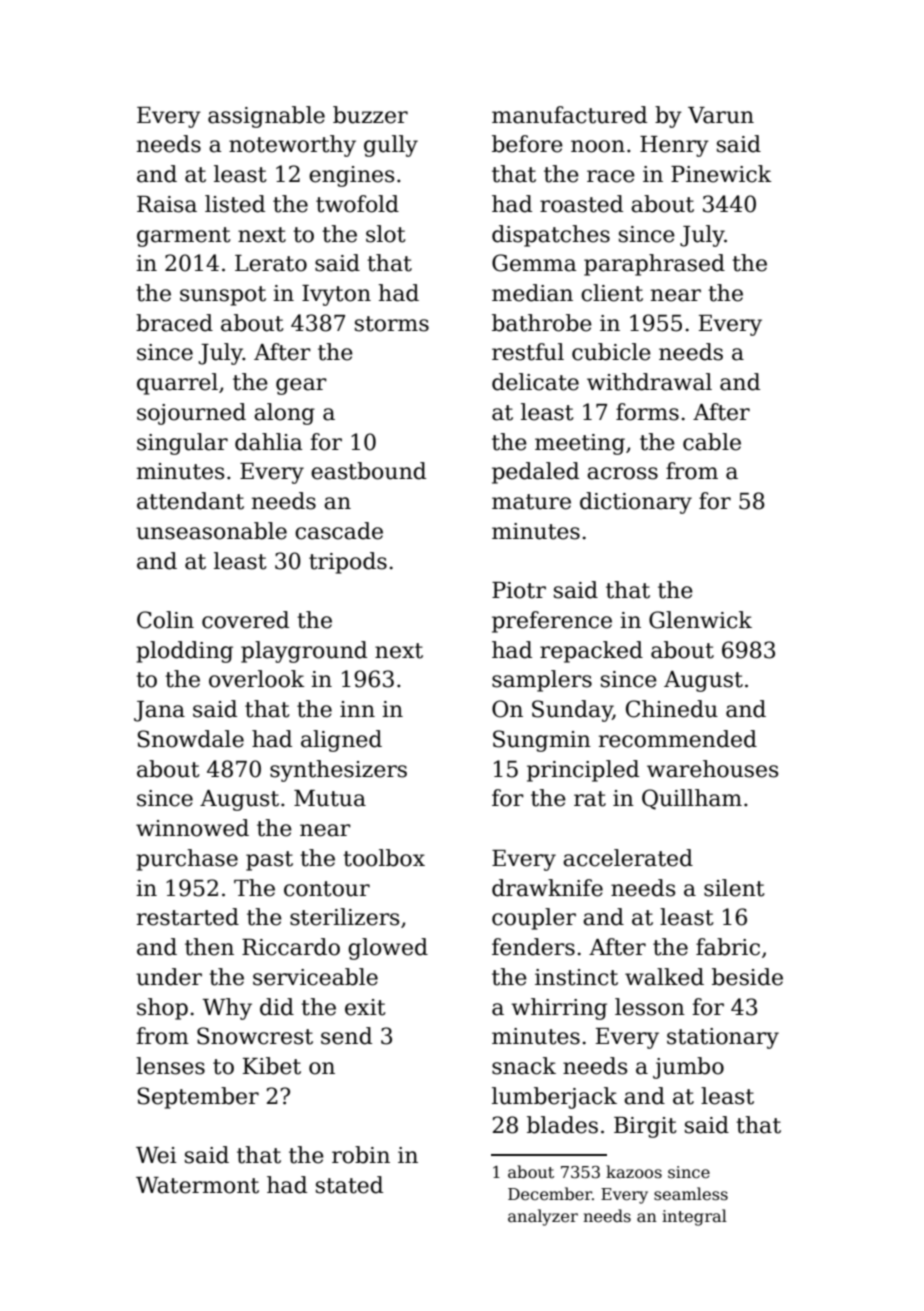  I want to click on Kibet, so click(272, 1066).
